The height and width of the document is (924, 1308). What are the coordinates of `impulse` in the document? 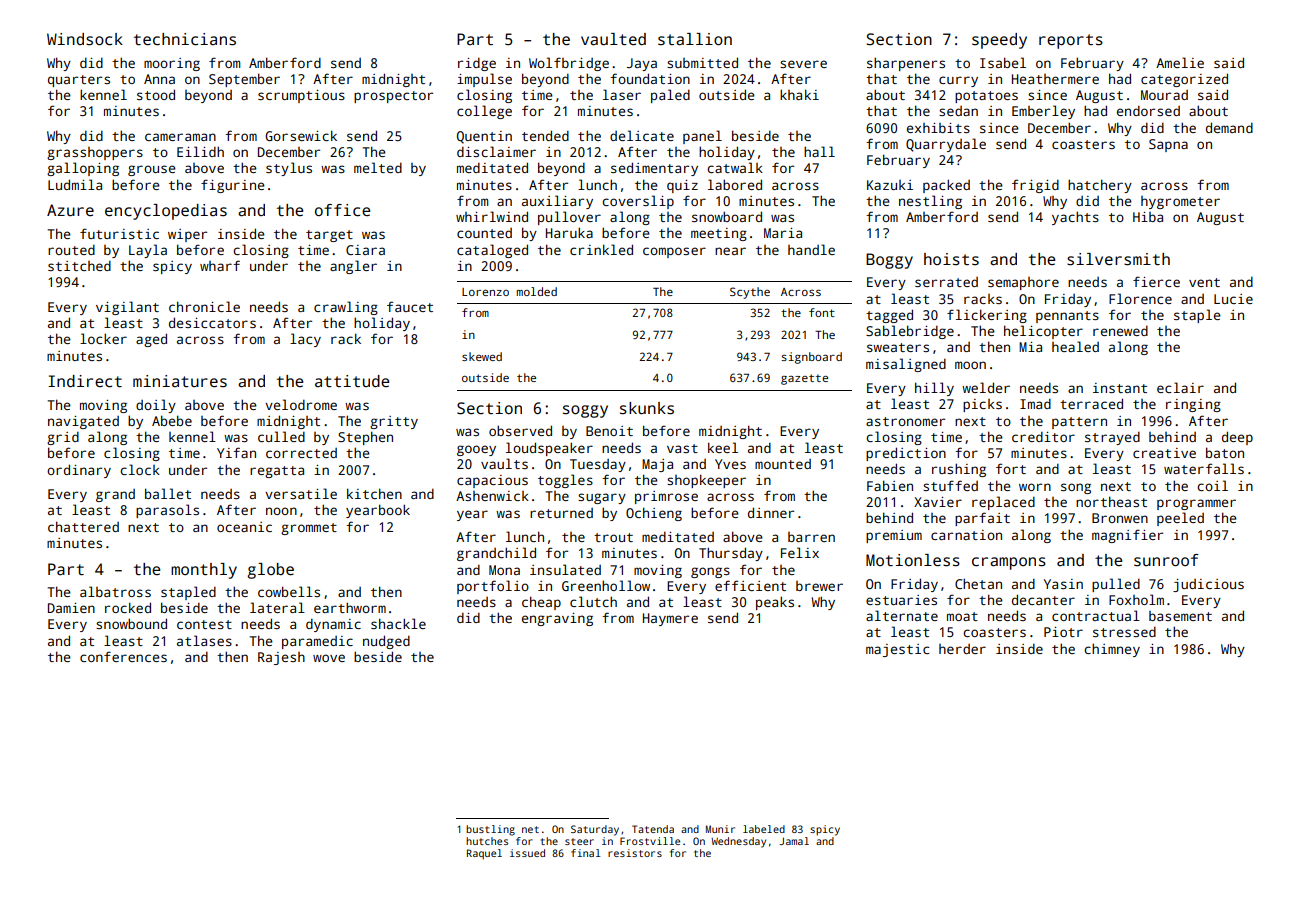 It's located at (484, 80).
